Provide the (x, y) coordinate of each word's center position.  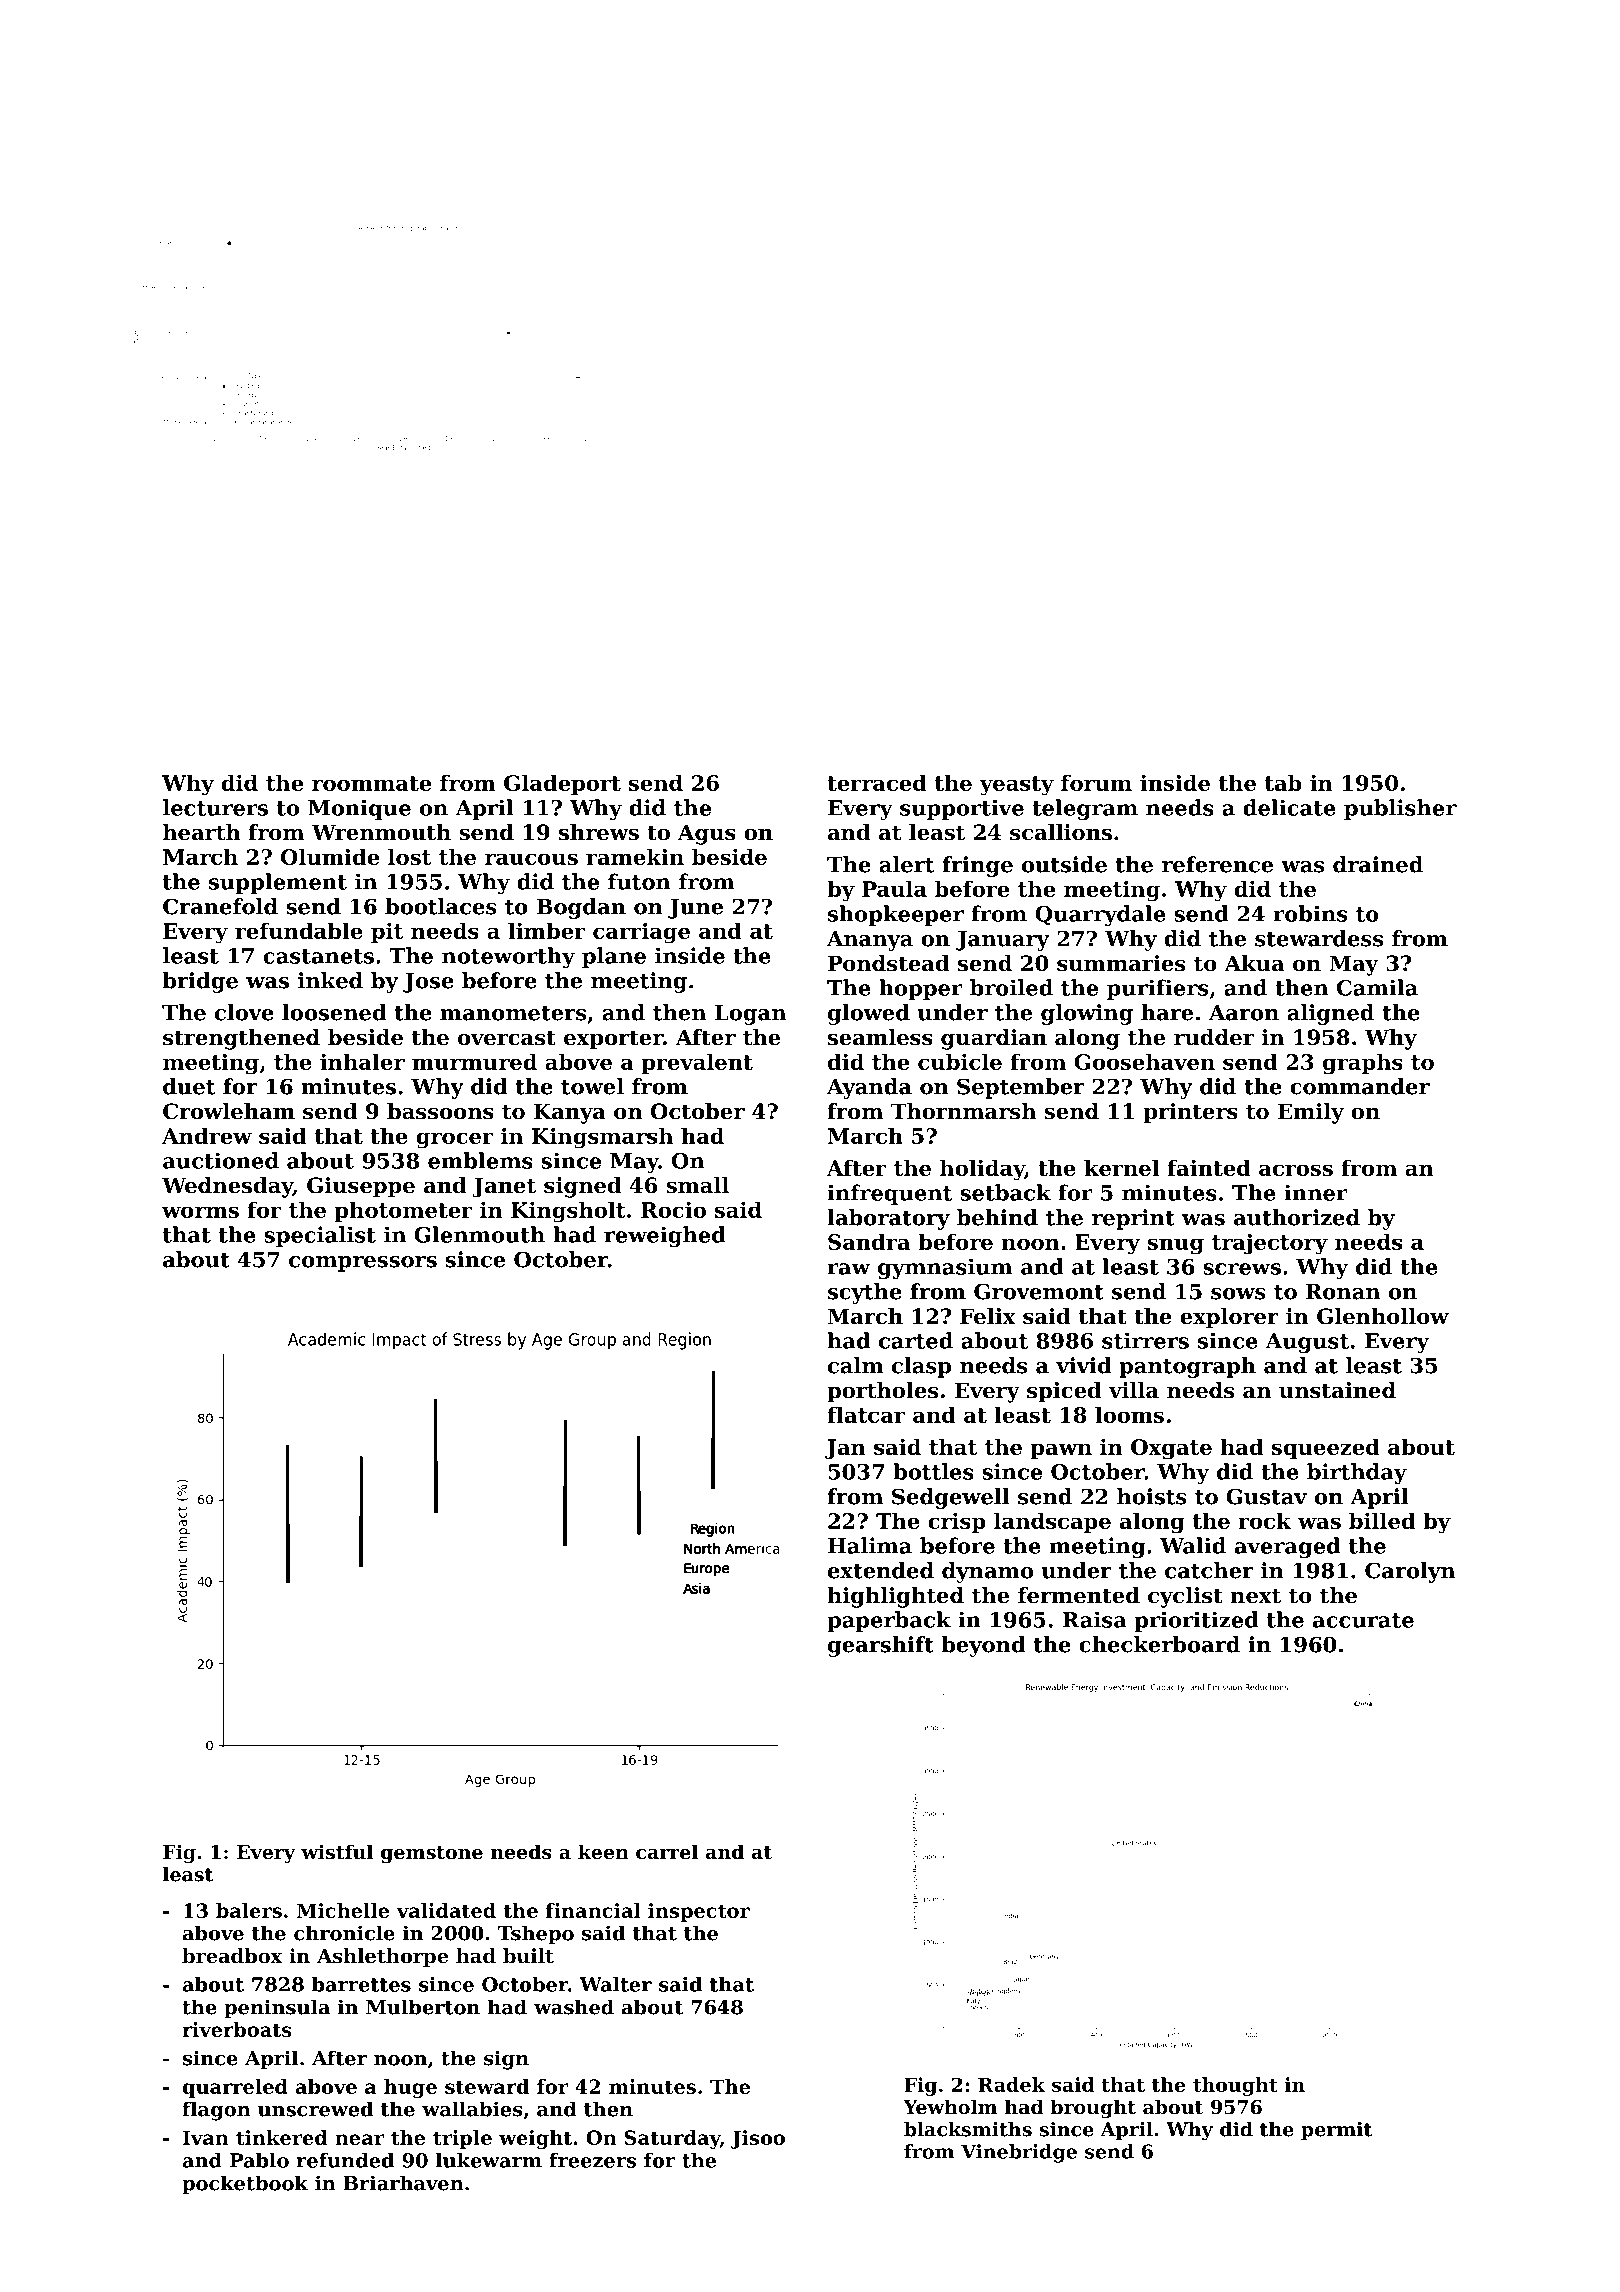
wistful (337, 1852)
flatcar (866, 1414)
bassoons (440, 1111)
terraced (877, 782)
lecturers (215, 807)
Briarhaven (403, 2183)
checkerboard (1159, 1644)
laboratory (888, 1219)
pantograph (1187, 1367)
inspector (699, 1912)
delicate (1289, 807)
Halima (870, 1545)
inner (1316, 1192)
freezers (593, 2160)
